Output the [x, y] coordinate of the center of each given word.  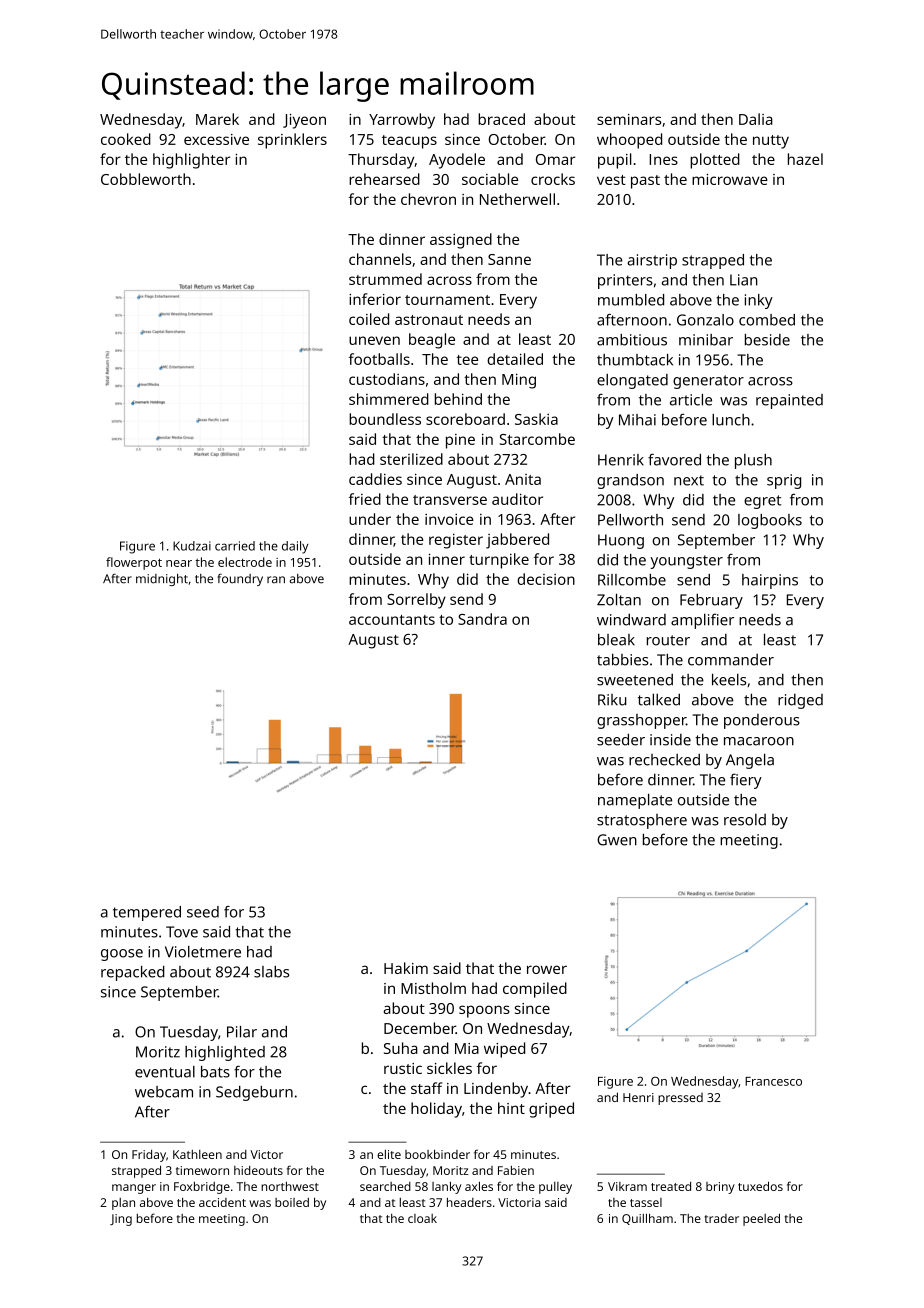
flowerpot [134, 563]
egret [762, 502]
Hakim [406, 968]
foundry [240, 579]
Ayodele [457, 161]
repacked [133, 973]
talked [659, 699]
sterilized [411, 459]
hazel [805, 159]
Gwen [617, 840]
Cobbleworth [146, 179]
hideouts [258, 1170]
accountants [392, 620]
